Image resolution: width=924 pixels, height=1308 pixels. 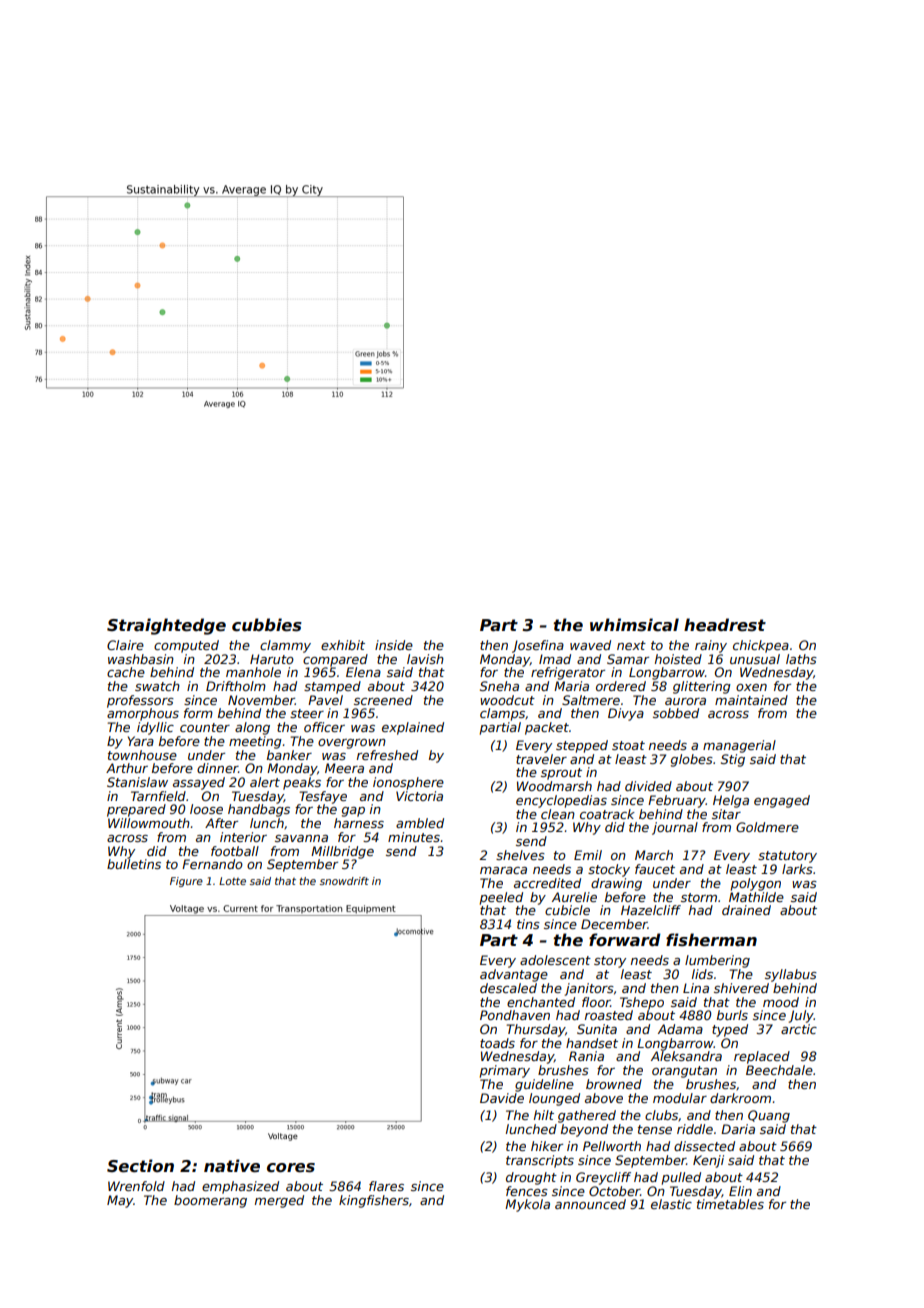 I want to click on Sneha, so click(x=499, y=686).
